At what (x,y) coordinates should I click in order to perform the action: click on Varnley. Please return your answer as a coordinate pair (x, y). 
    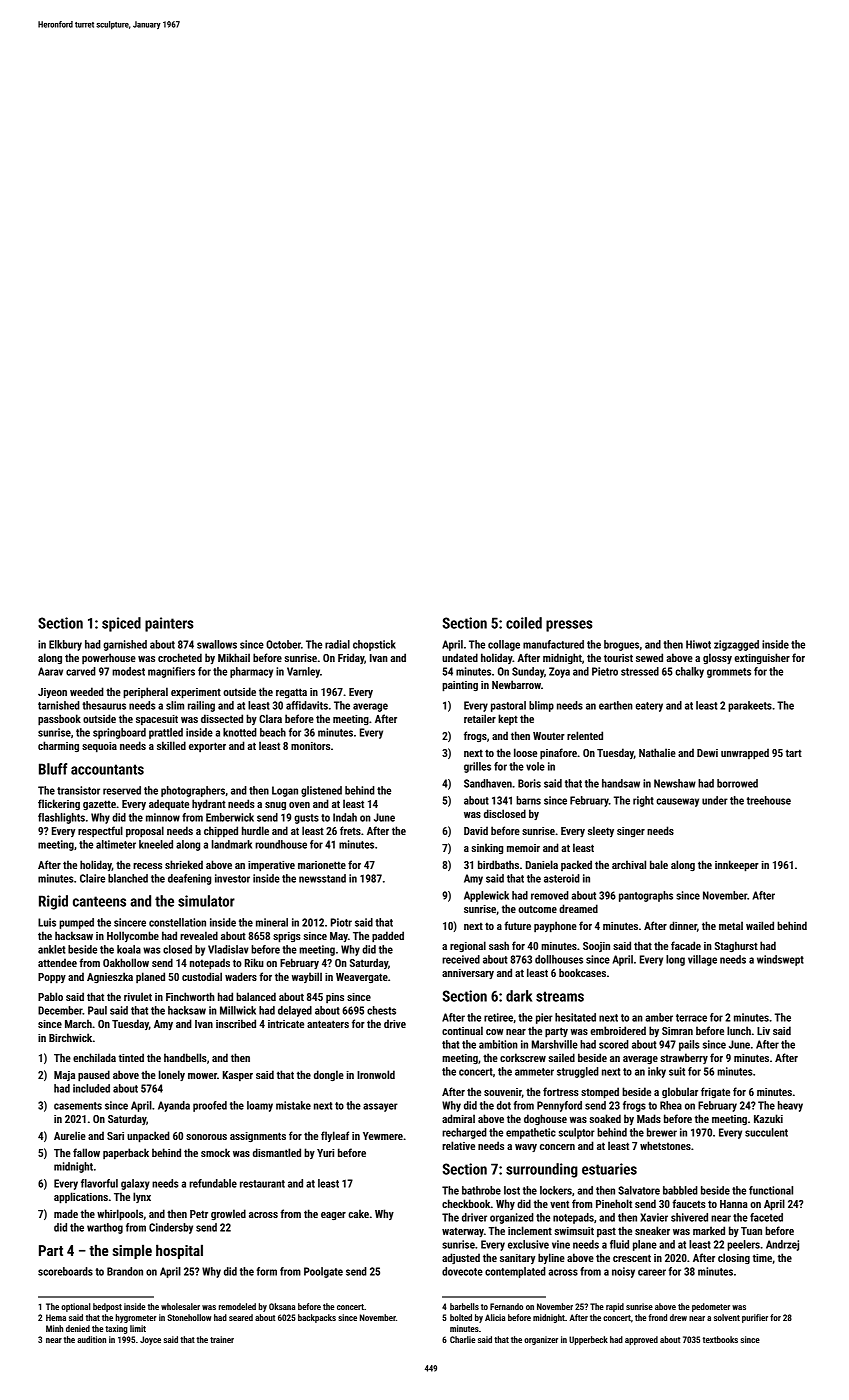
    Looking at the image, I should click on (303, 672).
